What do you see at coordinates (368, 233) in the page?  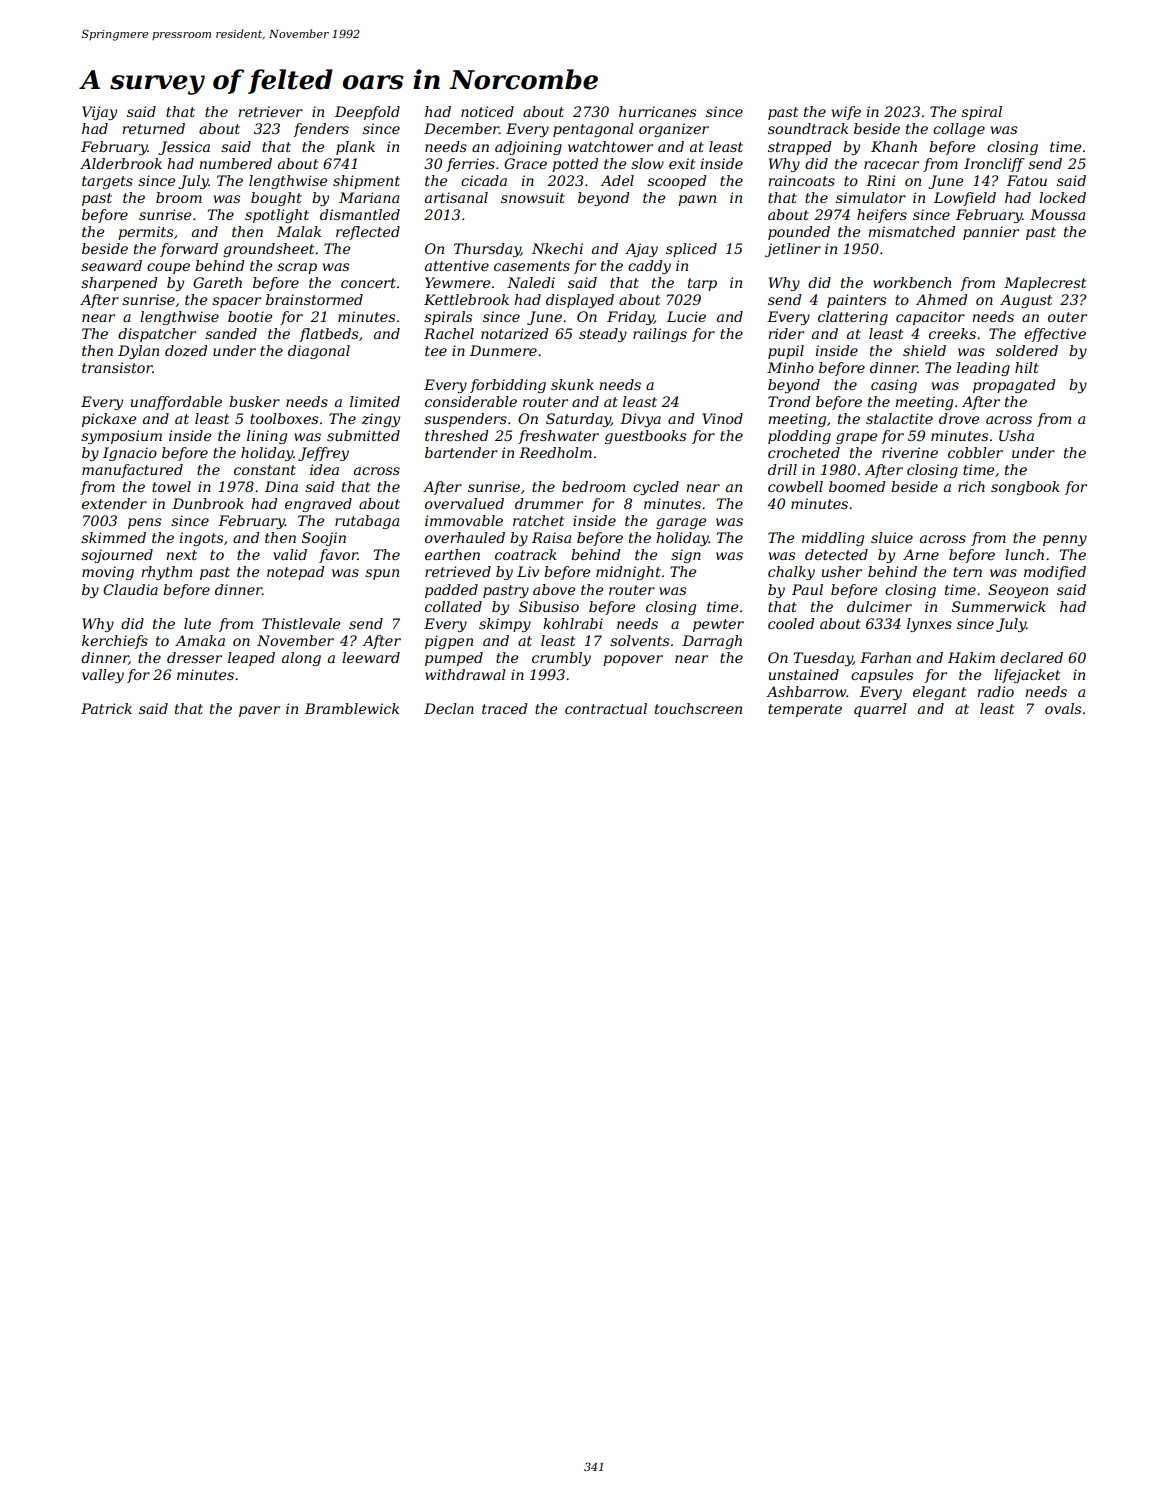 I see `reflected` at bounding box center [368, 233].
